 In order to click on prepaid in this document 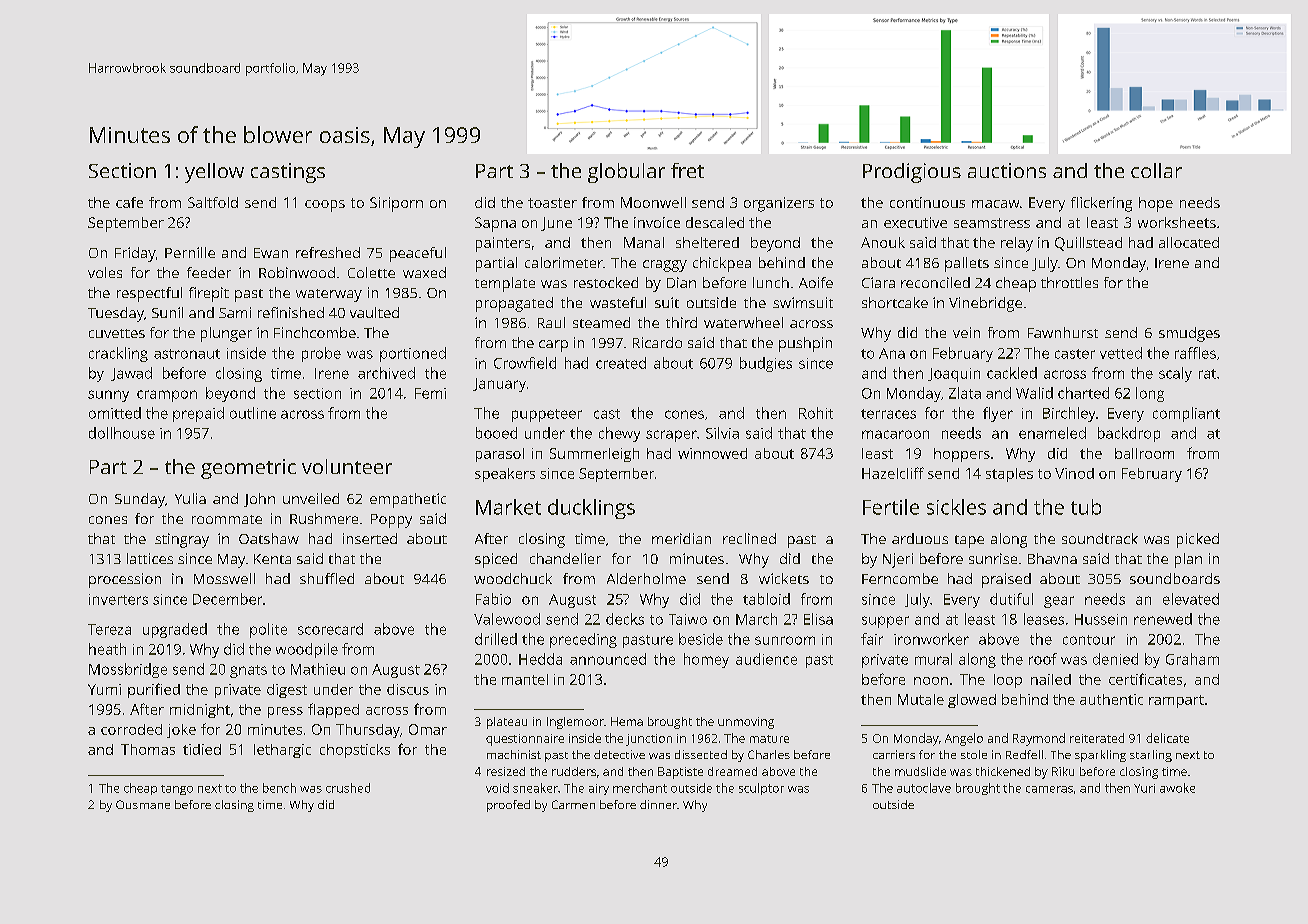, I will do `click(198, 414)`.
